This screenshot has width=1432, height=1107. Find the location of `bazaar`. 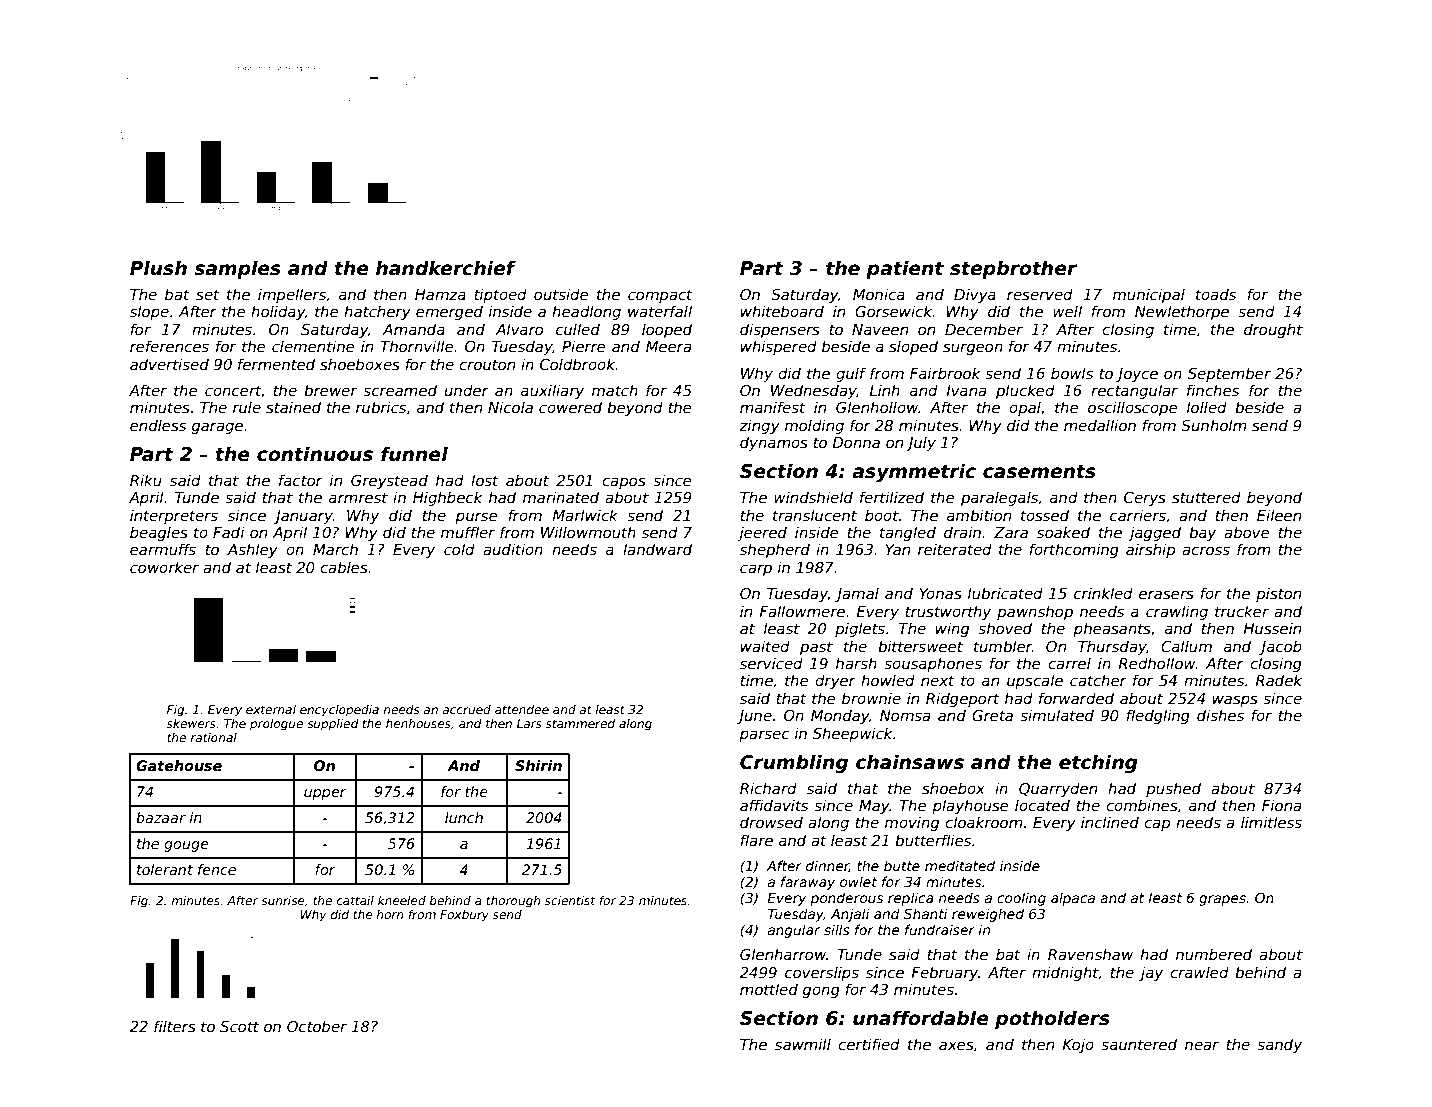

bazaar is located at coordinates (161, 817).
